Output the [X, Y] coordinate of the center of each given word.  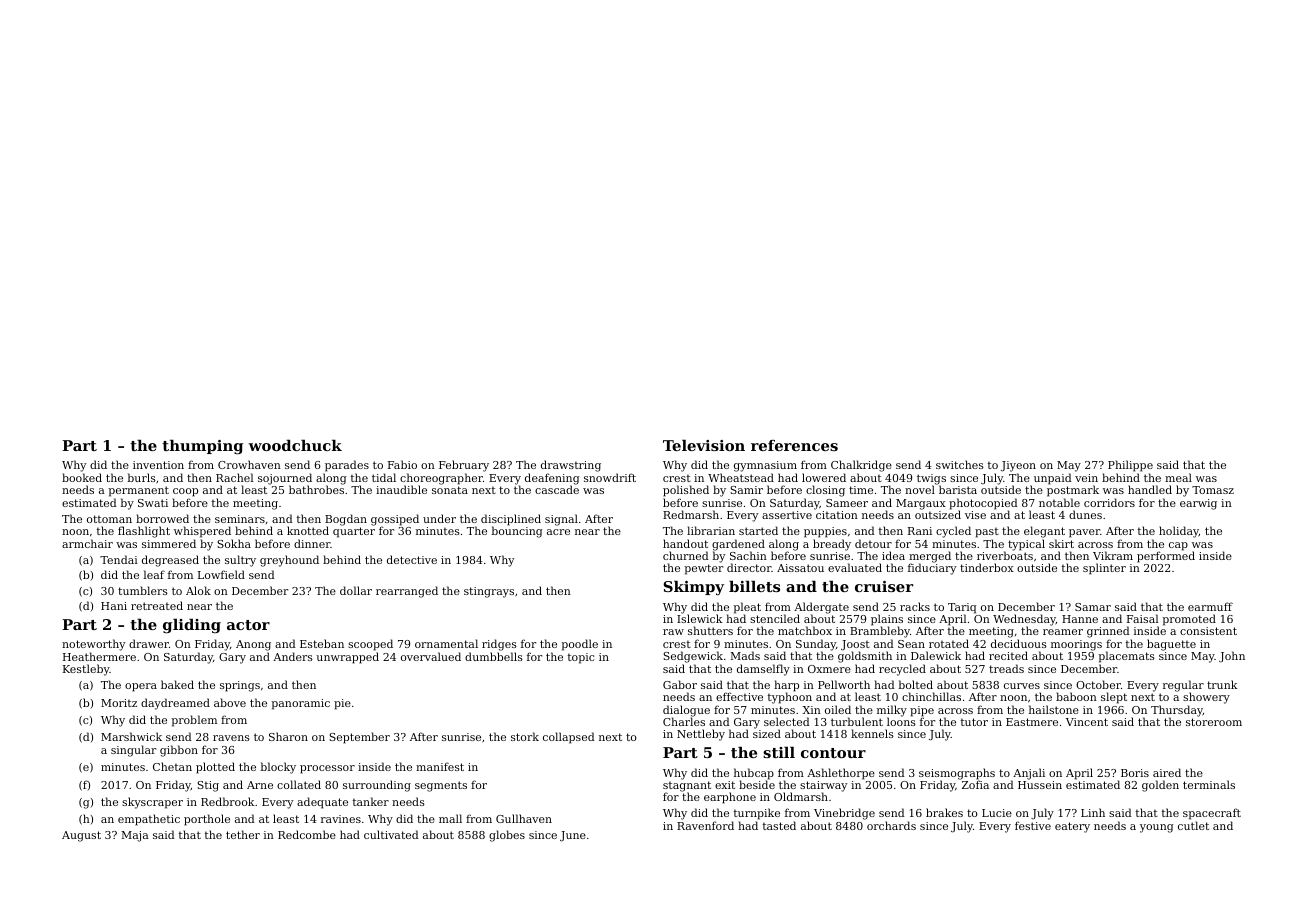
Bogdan [346, 520]
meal [1178, 477]
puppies [825, 532]
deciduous [1019, 643]
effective [739, 696]
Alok [198, 590]
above [230, 702]
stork [525, 736]
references [794, 445]
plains [887, 620]
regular [1183, 686]
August [81, 836]
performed [1166, 557]
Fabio [402, 464]
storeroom [1214, 722]
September [359, 738]
